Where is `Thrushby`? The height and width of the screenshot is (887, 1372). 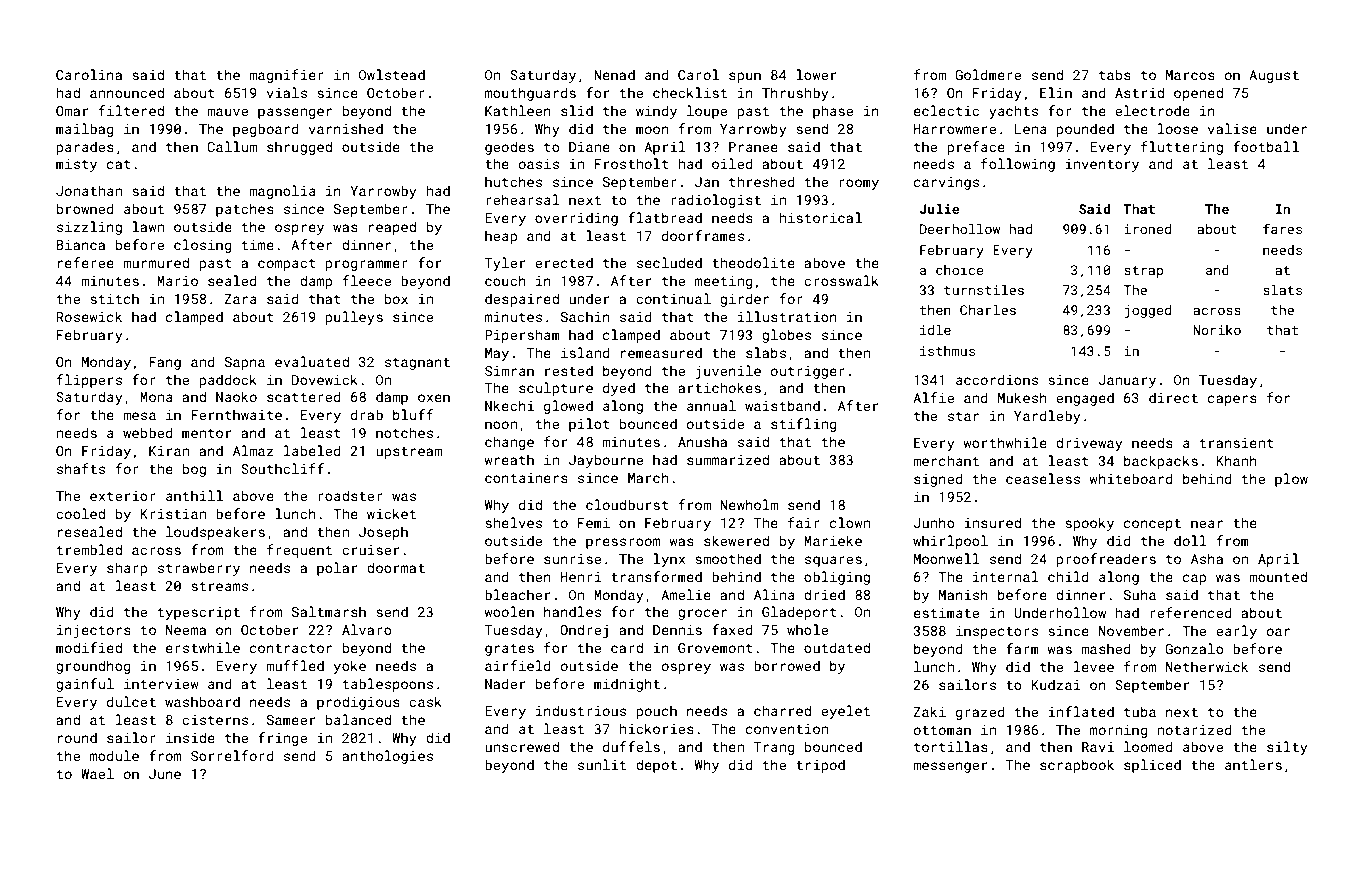
Thrushby is located at coordinates (795, 94).
